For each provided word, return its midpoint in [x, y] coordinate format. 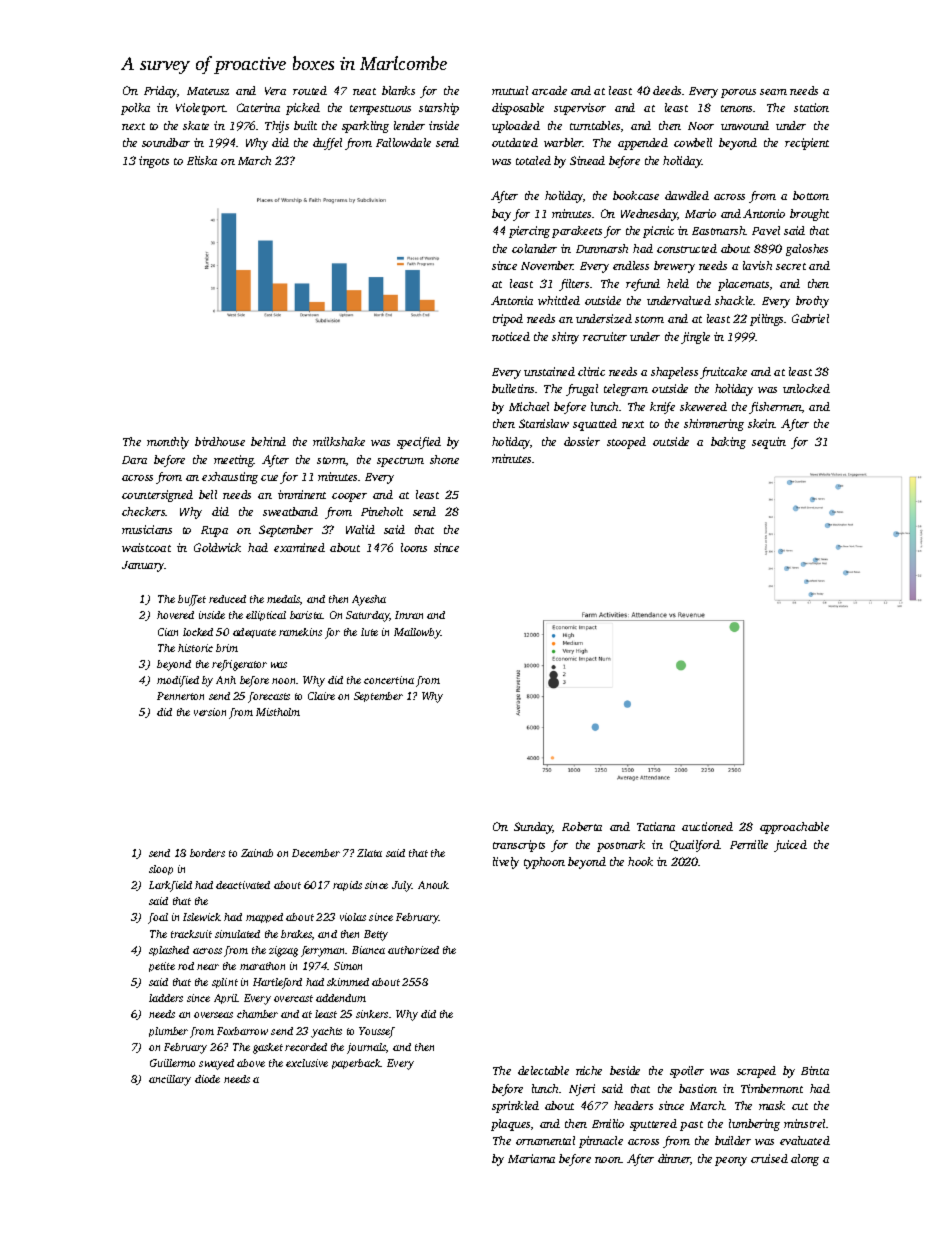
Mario [700, 213]
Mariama [531, 1158]
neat [364, 91]
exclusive [307, 1063]
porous [738, 93]
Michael [529, 406]
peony [731, 1161]
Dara [134, 460]
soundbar [166, 142]
